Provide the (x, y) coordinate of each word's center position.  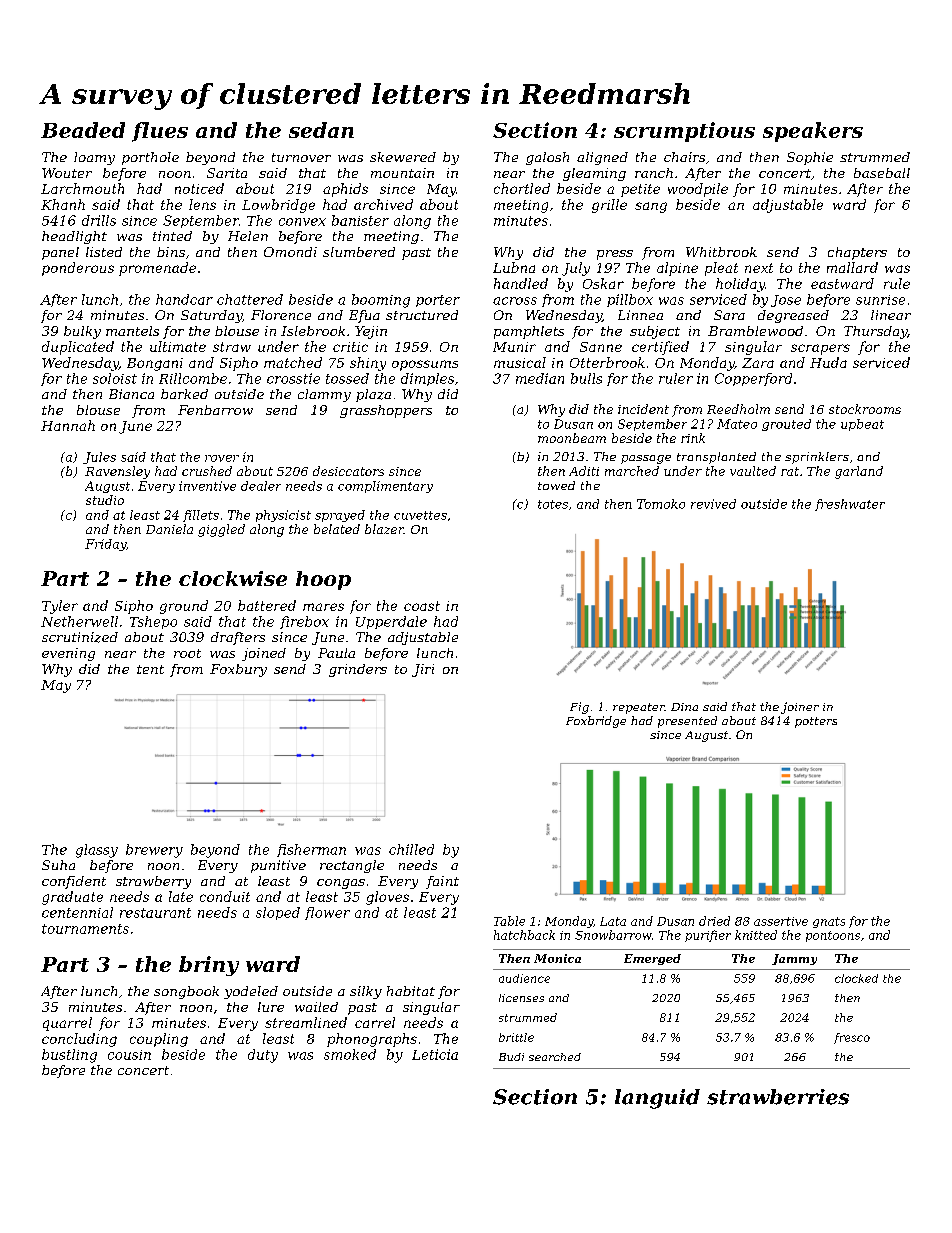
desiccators (348, 471)
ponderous (78, 269)
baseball (882, 173)
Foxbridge (596, 722)
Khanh (63, 204)
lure (271, 1007)
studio (105, 500)
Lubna (514, 267)
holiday (740, 285)
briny (209, 966)
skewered (403, 157)
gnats (829, 922)
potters (816, 722)
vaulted (753, 471)
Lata (613, 921)
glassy (97, 851)
